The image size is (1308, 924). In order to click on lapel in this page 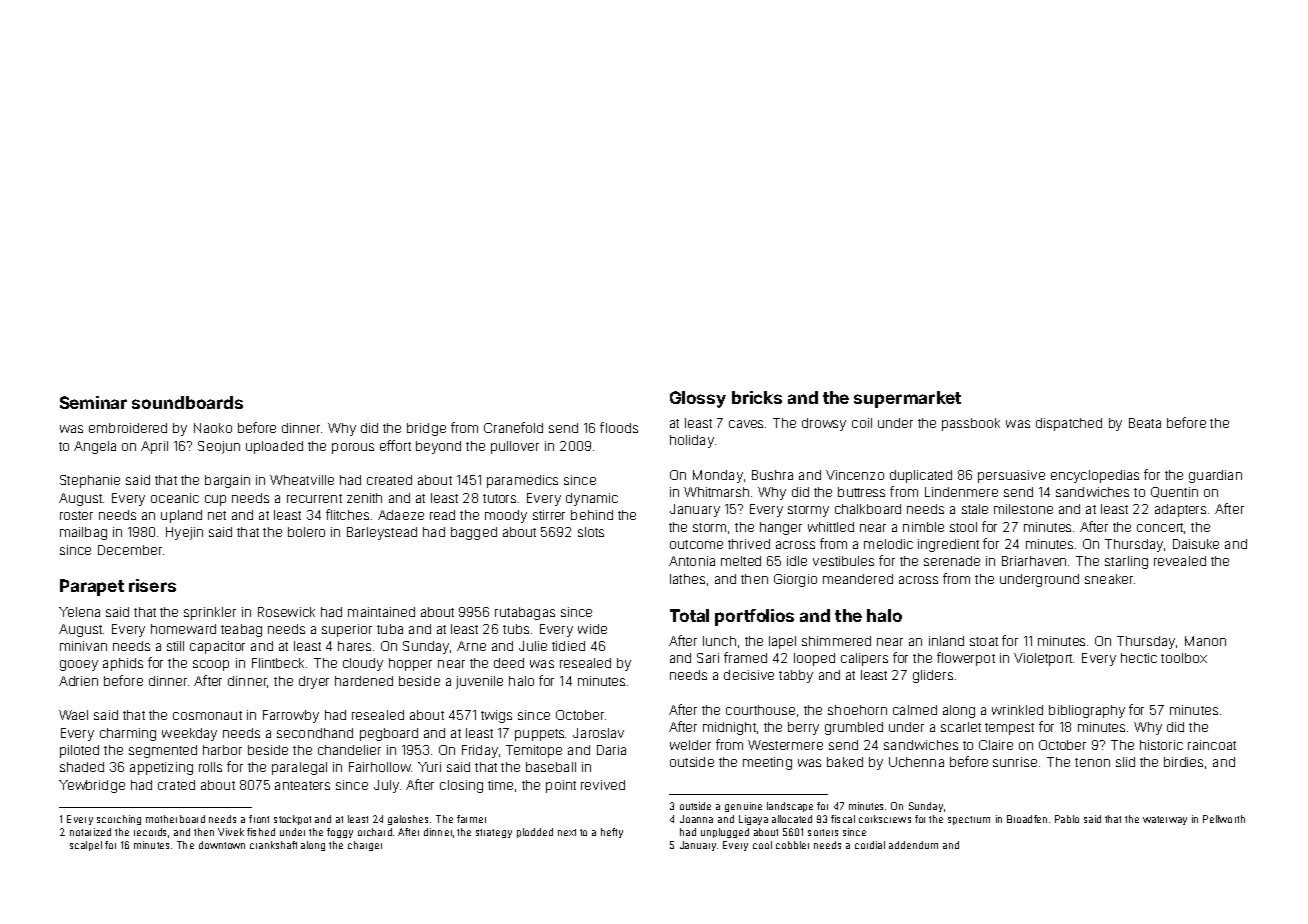, I will do `click(782, 642)`.
